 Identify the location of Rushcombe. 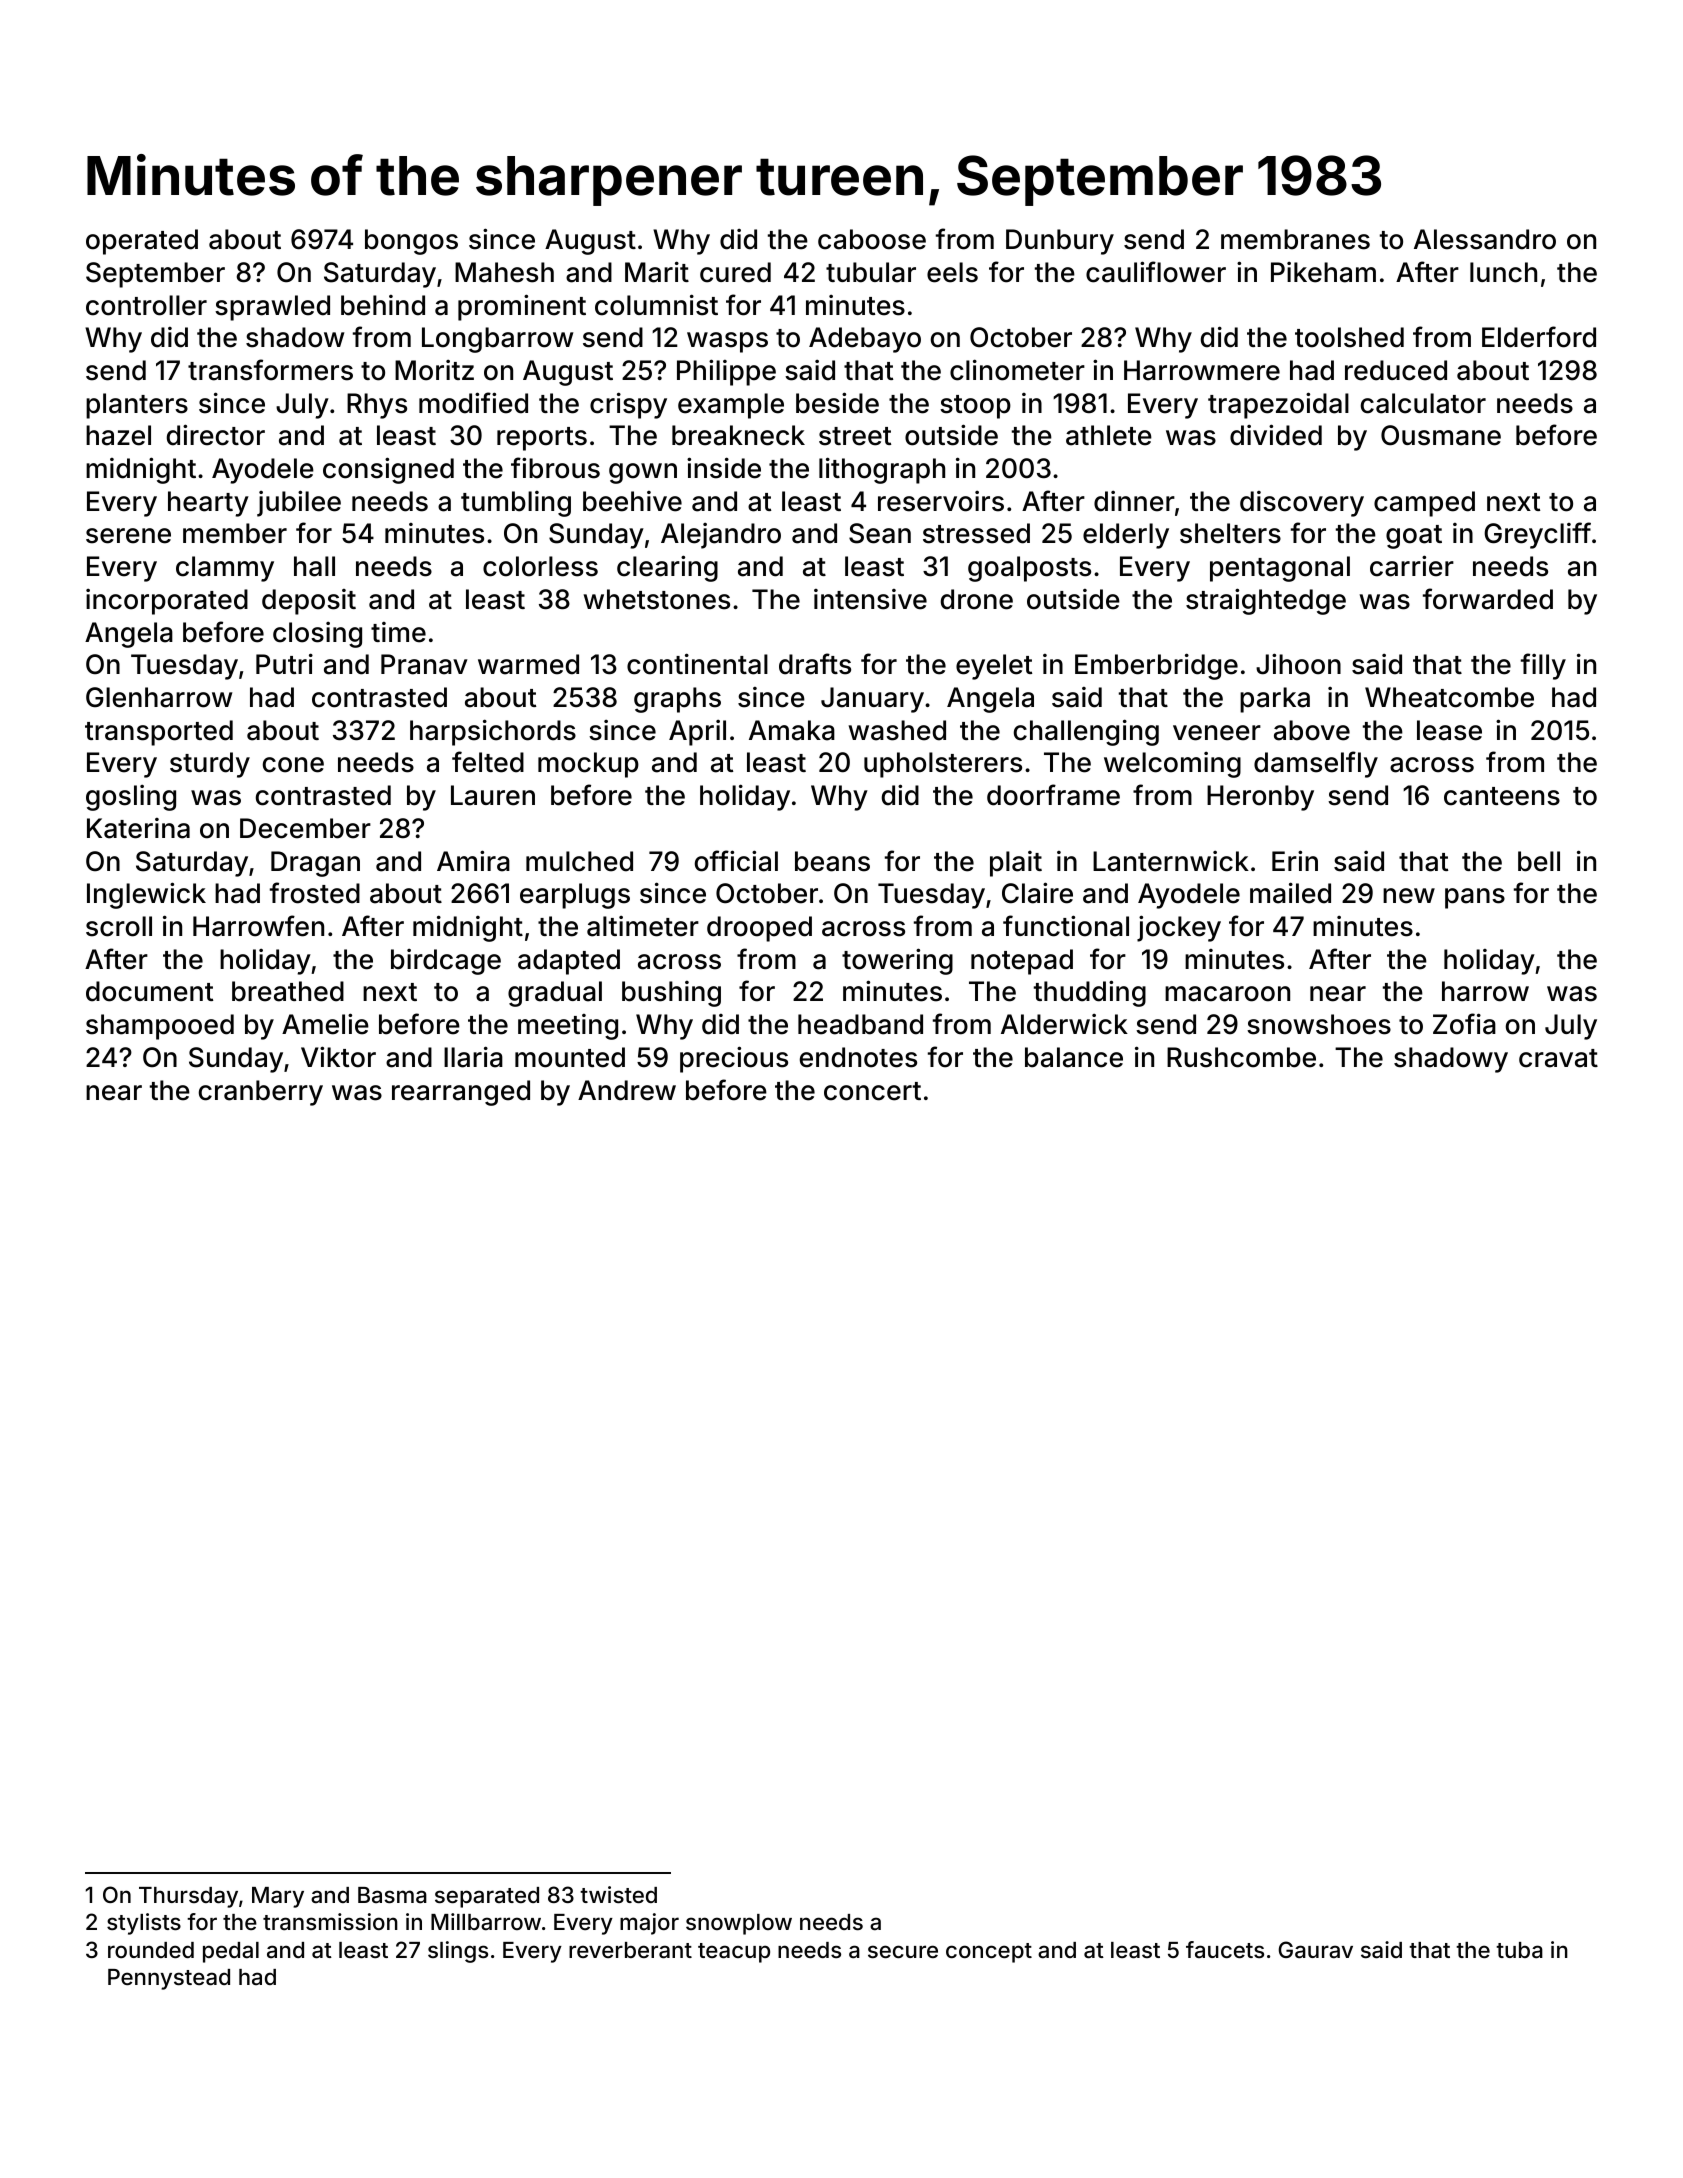
(1241, 1057).
